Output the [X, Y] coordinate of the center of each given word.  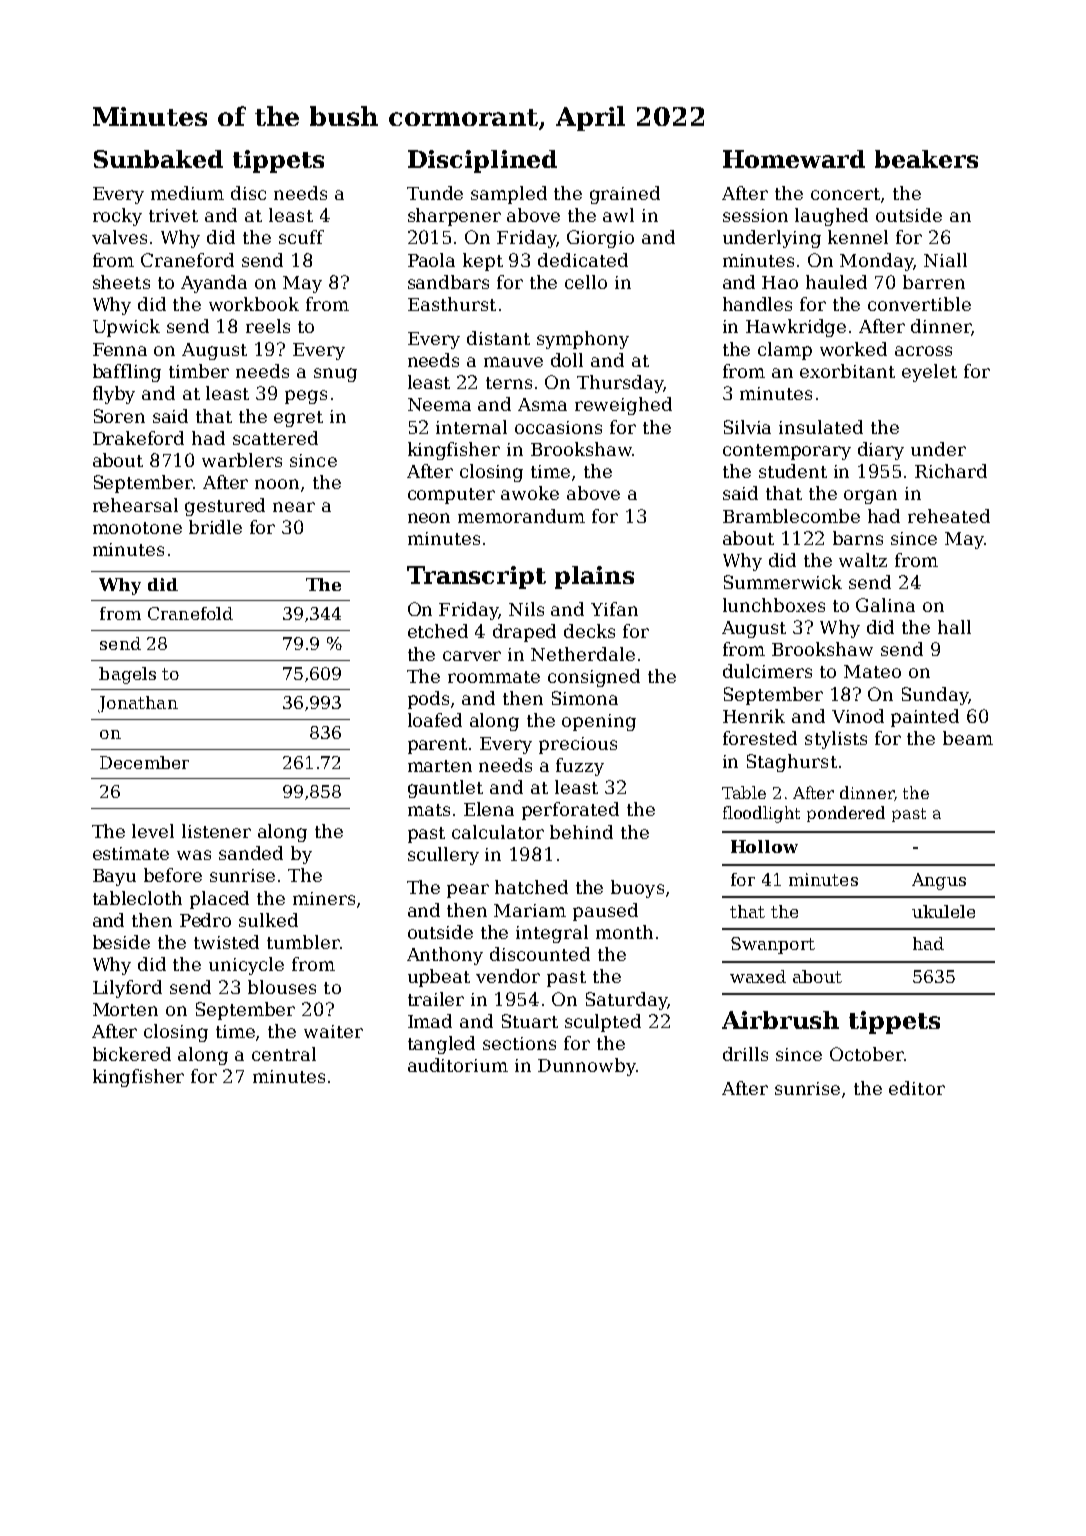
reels [268, 326]
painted [925, 718]
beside [121, 942]
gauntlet [445, 789]
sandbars [448, 282]
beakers [926, 159]
